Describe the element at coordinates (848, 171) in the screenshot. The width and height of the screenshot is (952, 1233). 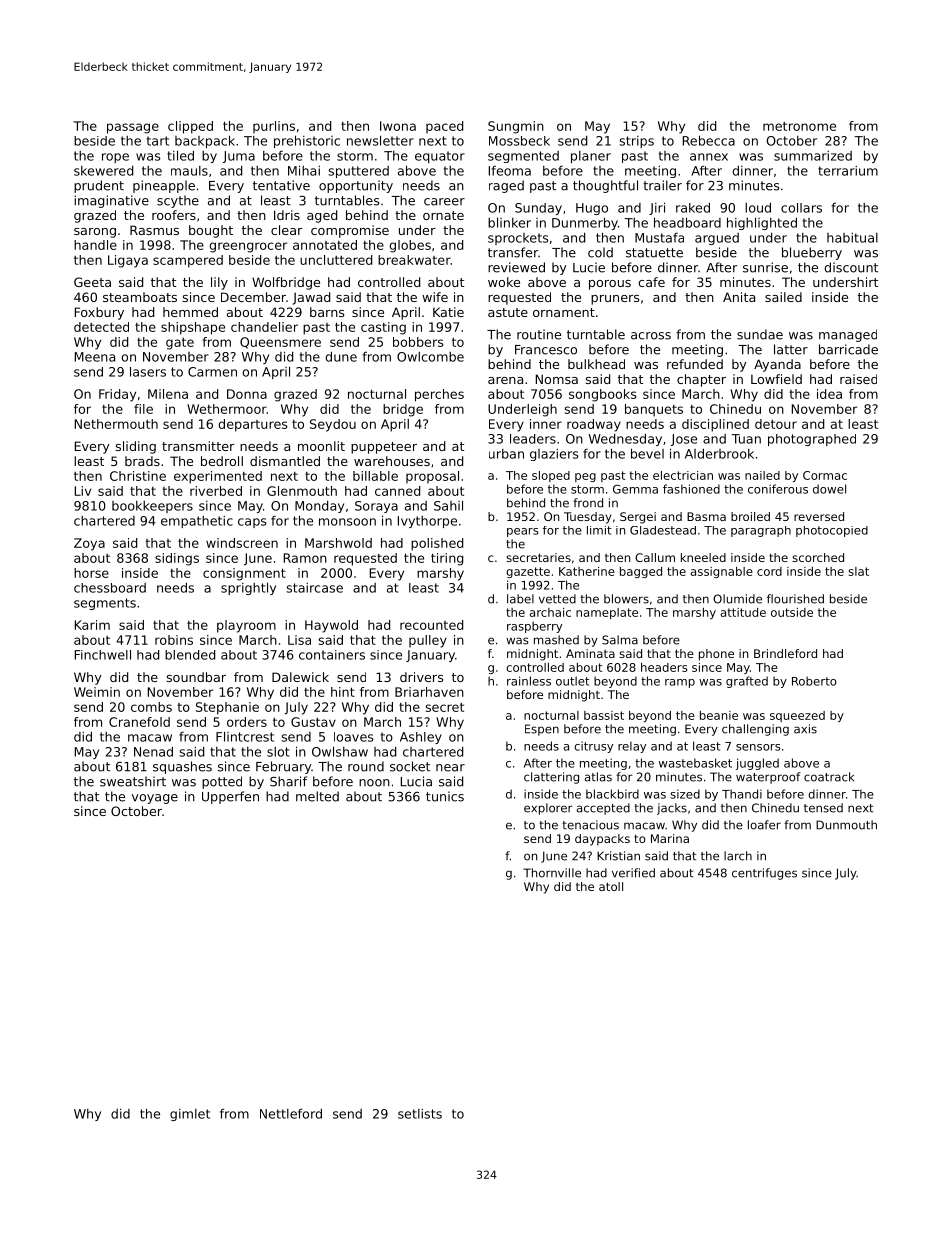
I see `terrarium` at that location.
